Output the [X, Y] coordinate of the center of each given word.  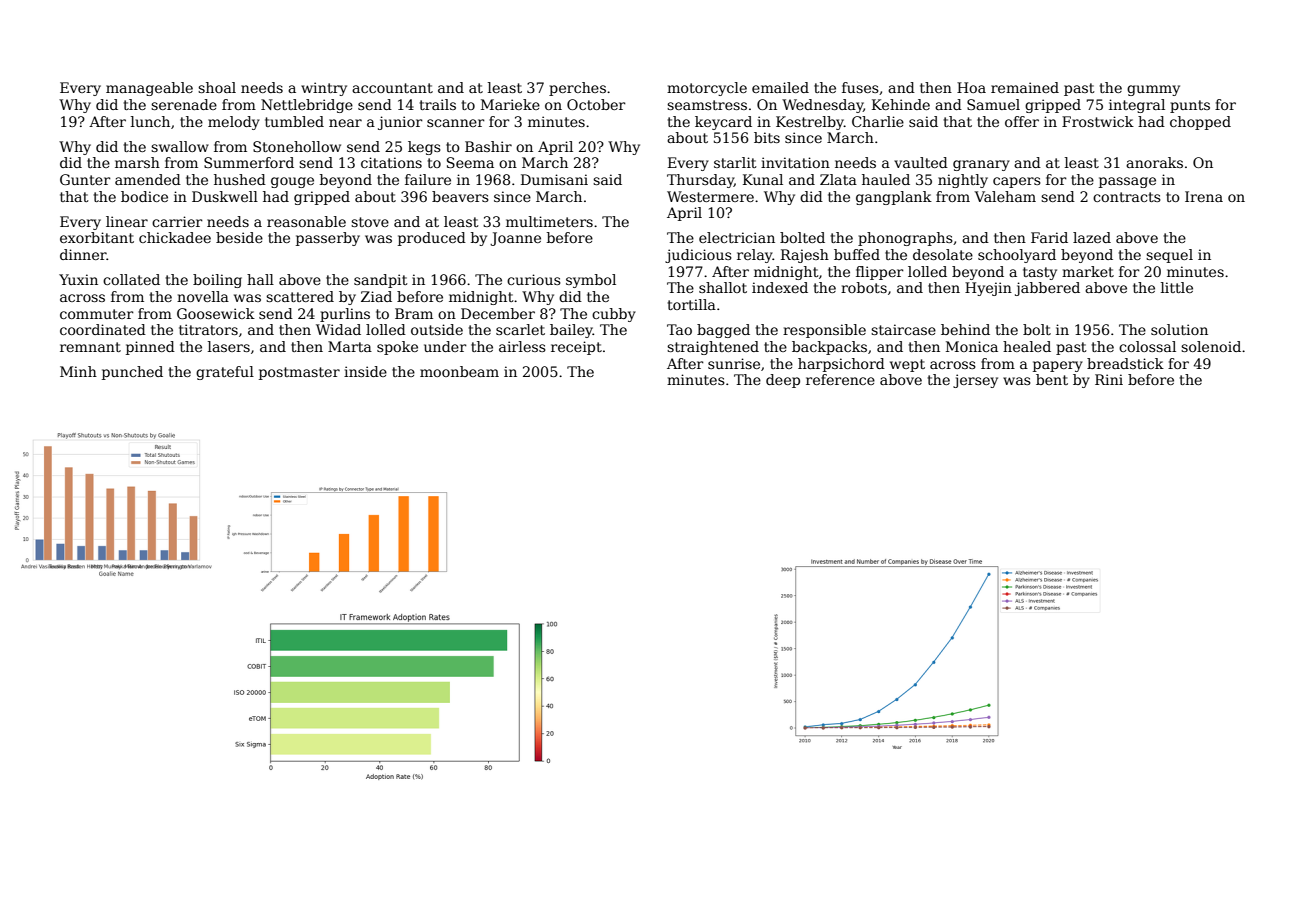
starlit [735, 162]
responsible [824, 331]
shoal [217, 87]
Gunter [85, 179]
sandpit [380, 281]
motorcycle [707, 89]
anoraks [1154, 162]
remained [1025, 87]
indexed [780, 287]
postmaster [299, 373]
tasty [1040, 273]
